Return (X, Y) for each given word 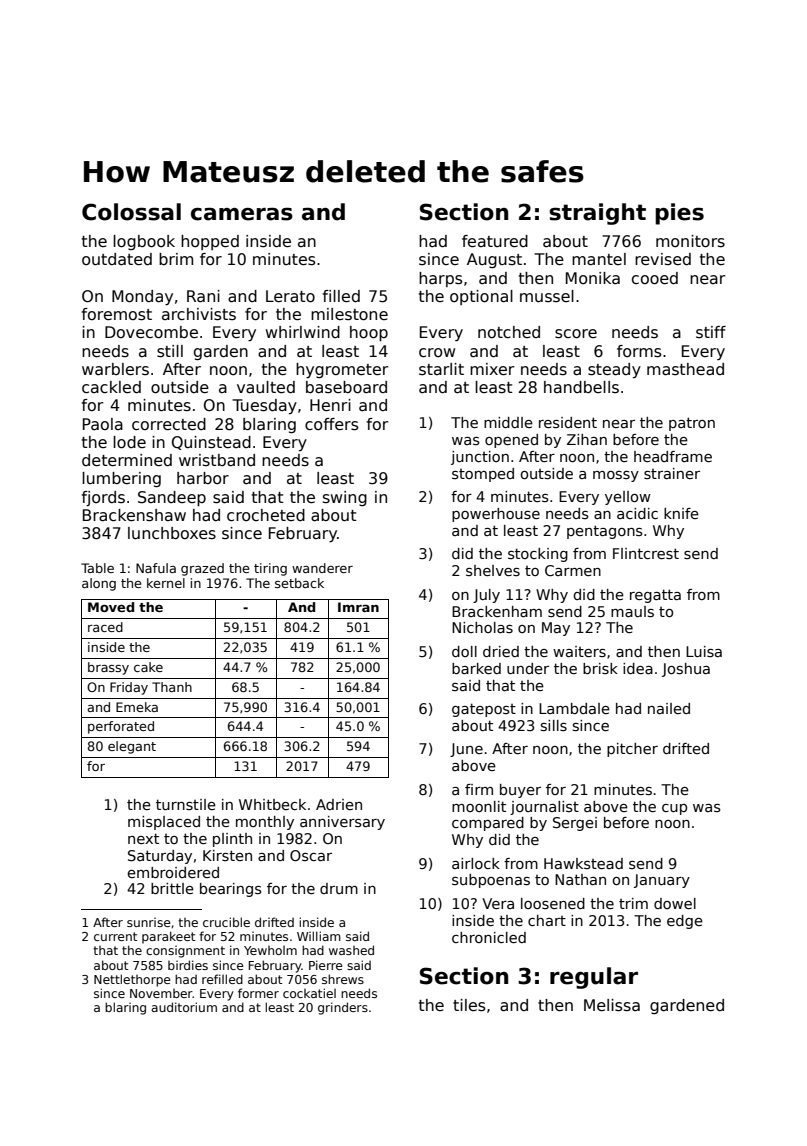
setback (299, 583)
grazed (202, 569)
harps (440, 279)
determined (127, 460)
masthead (685, 369)
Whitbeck (272, 804)
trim (633, 903)
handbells (581, 387)
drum (339, 888)
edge (685, 922)
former (258, 993)
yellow (628, 498)
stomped (483, 475)
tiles (469, 1005)
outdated (117, 259)
